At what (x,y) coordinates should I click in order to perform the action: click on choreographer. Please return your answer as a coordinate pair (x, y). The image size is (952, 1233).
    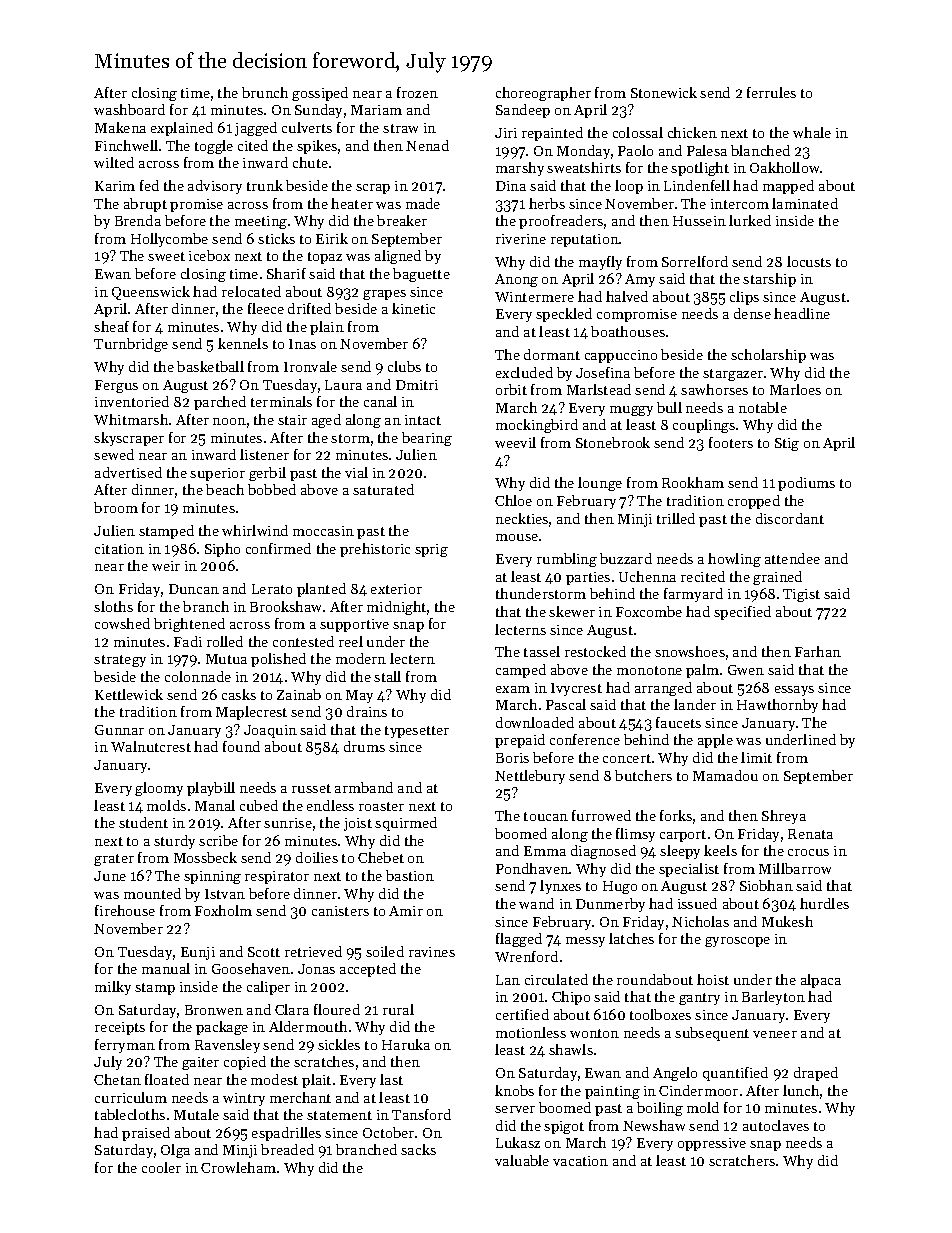
    Looking at the image, I should click on (543, 94).
